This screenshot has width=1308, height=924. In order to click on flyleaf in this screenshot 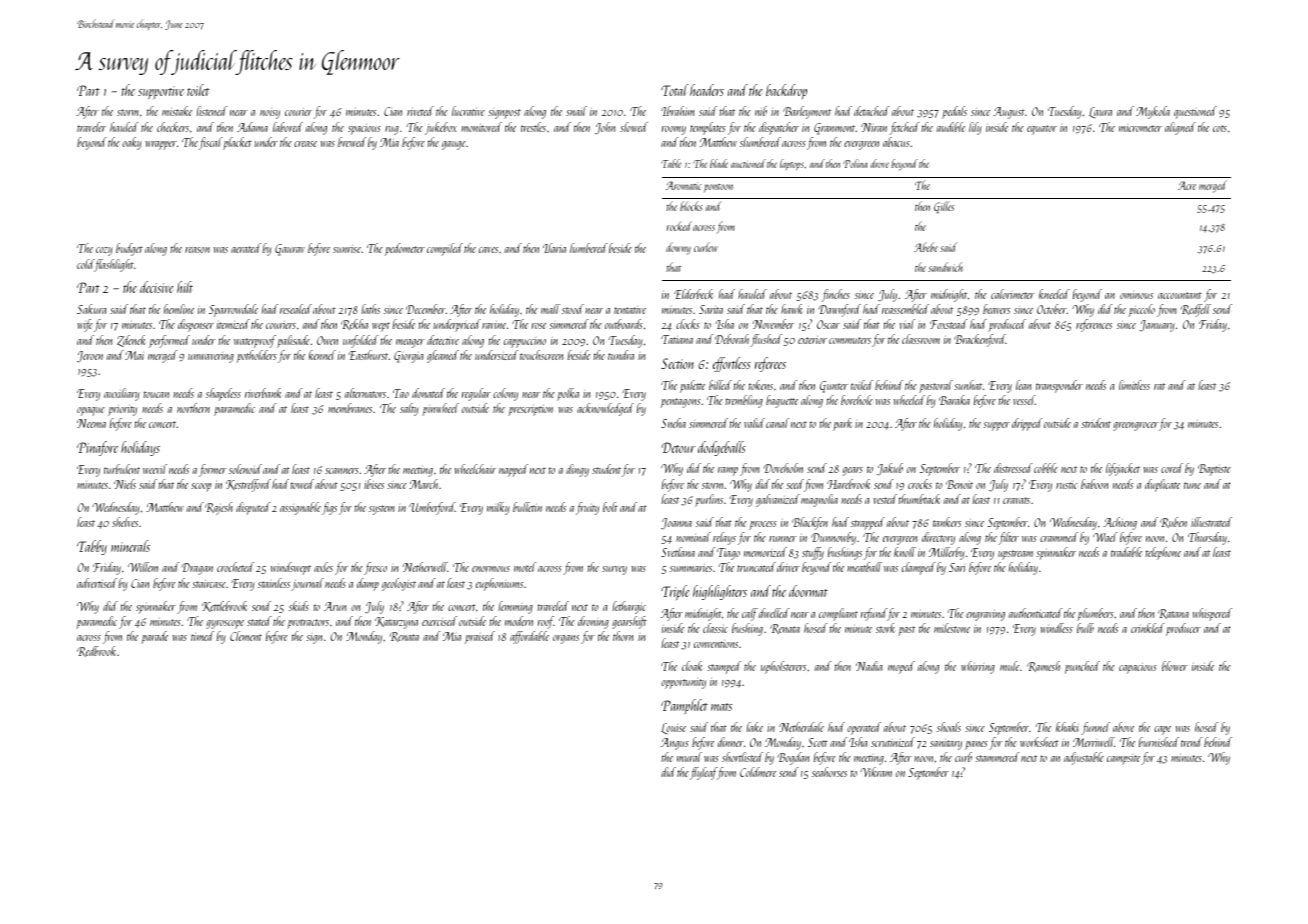, I will do `click(703, 773)`.
